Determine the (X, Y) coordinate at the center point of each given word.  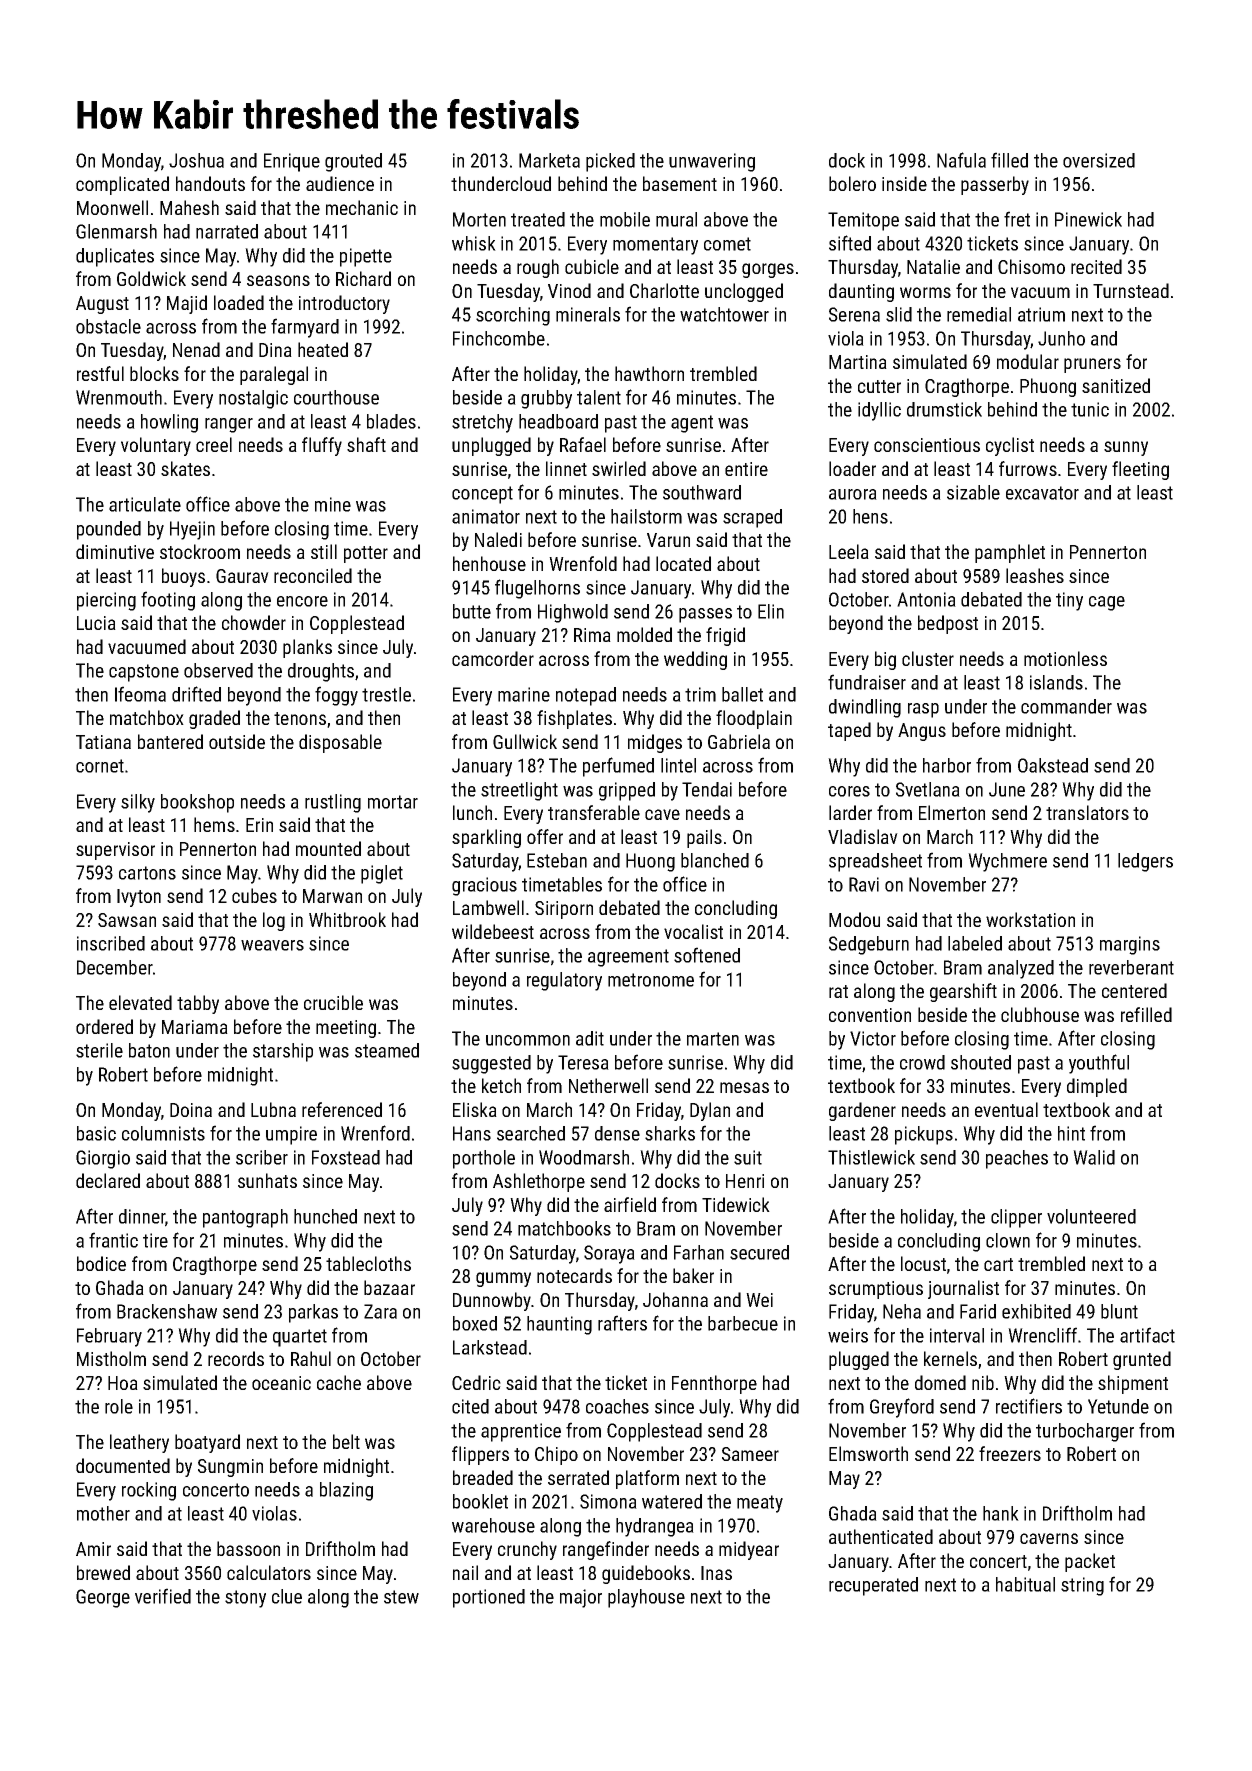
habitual (1025, 1584)
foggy (336, 696)
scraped (752, 518)
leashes (1035, 575)
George (103, 1598)
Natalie (933, 266)
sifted (850, 243)
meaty (760, 1504)
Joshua (196, 160)
